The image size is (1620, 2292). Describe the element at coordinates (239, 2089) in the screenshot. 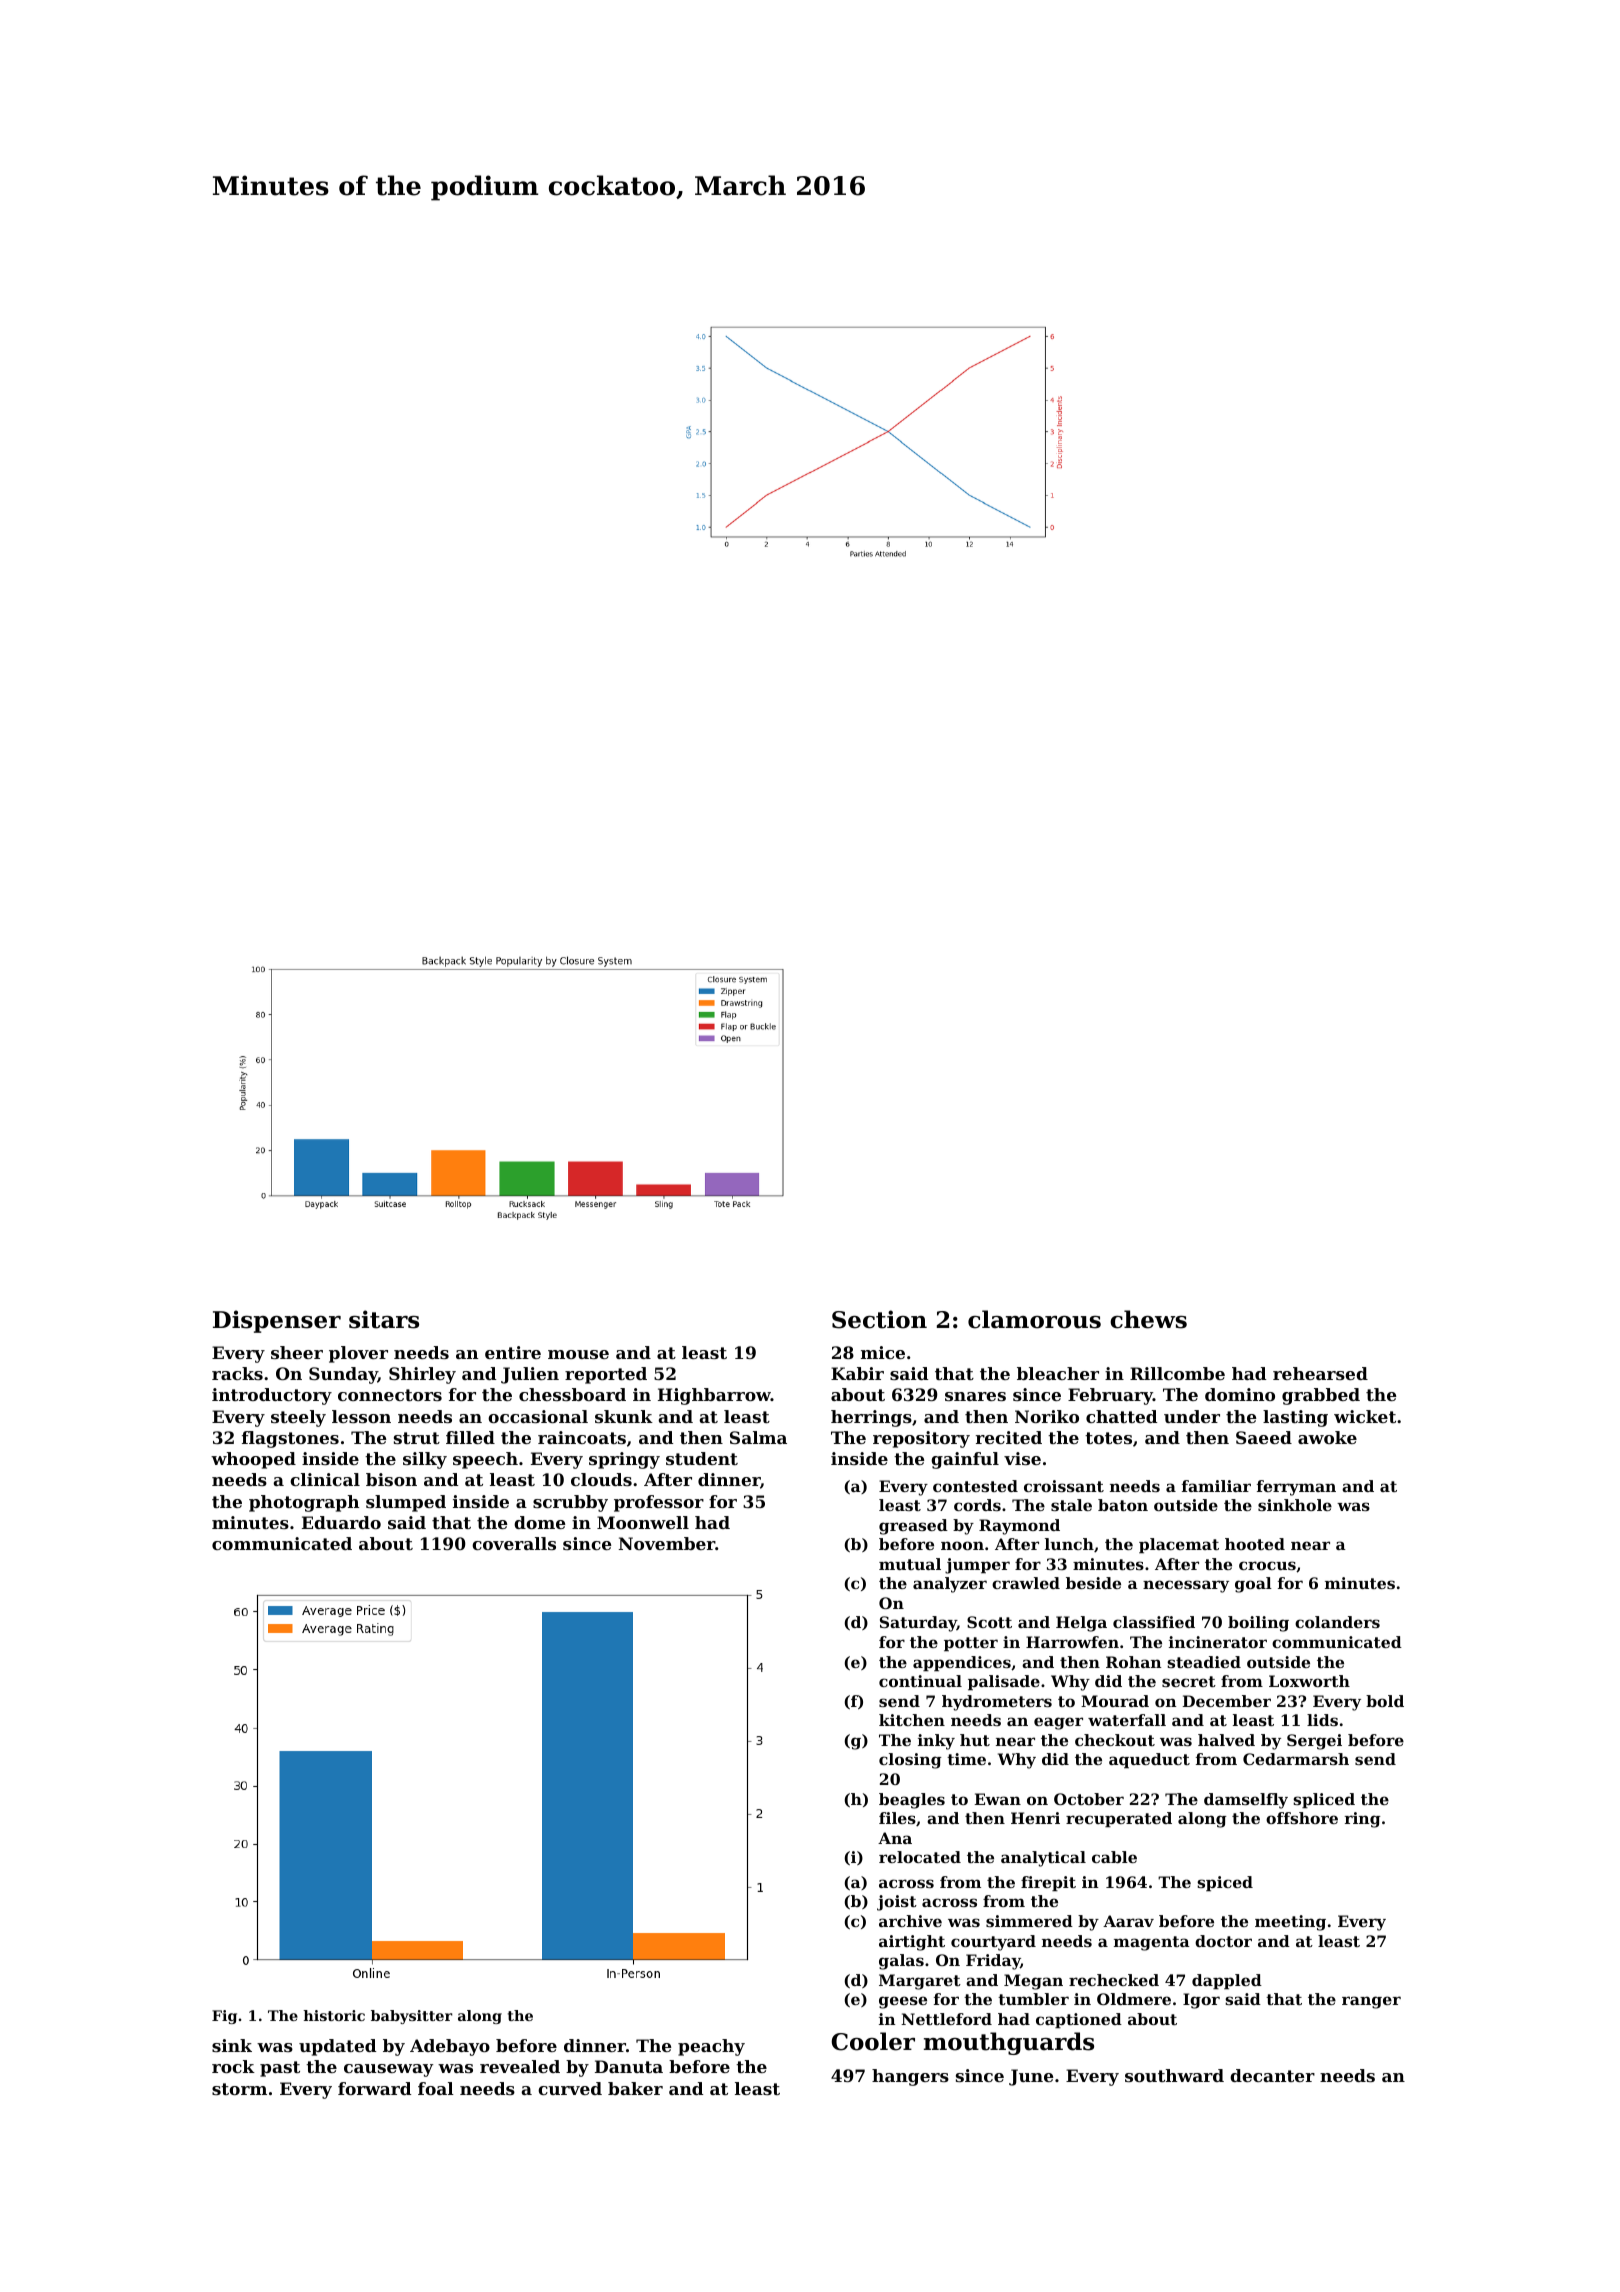

I see `storm` at that location.
